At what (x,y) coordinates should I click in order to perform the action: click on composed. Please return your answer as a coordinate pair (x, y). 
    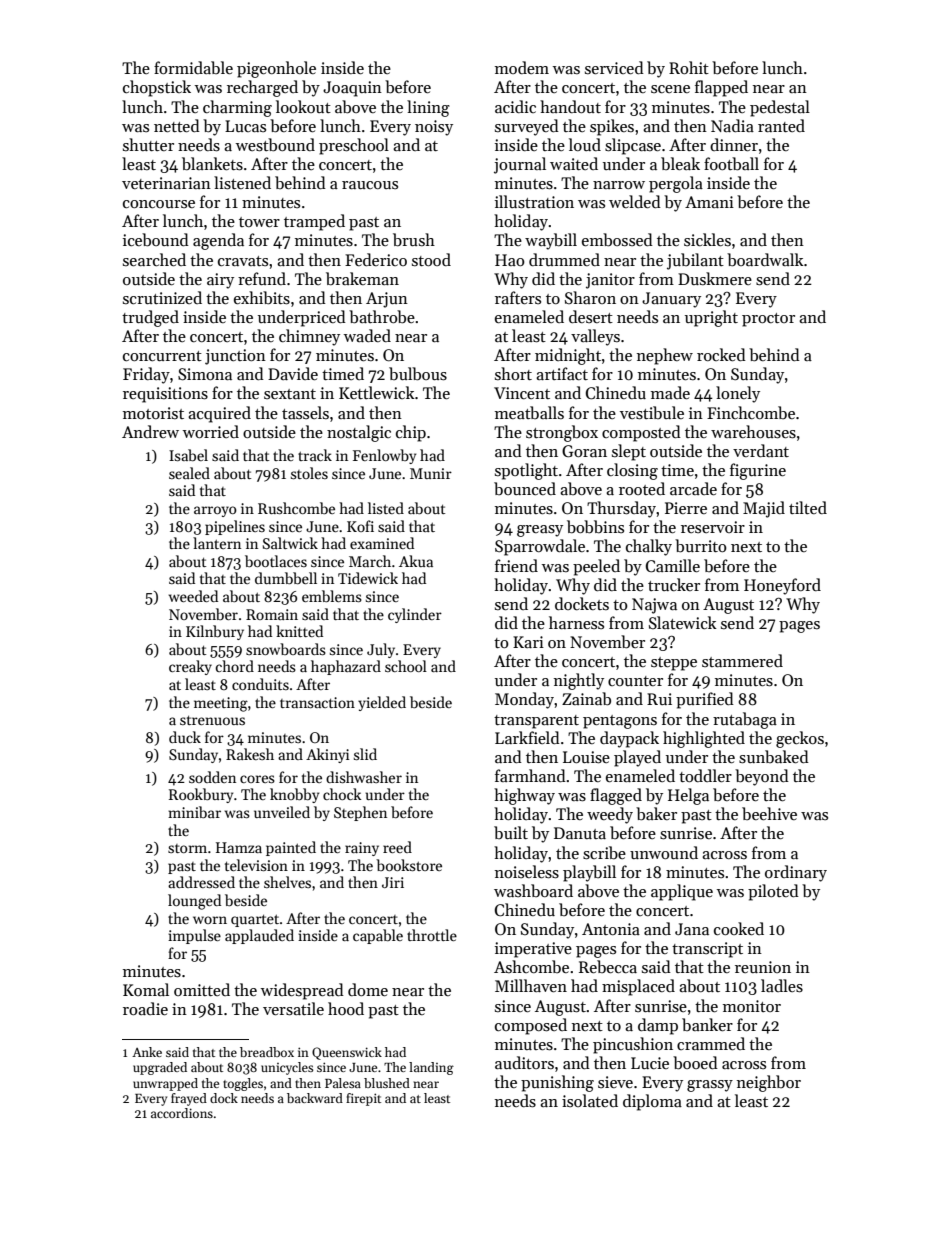
    Looking at the image, I should click on (531, 1026).
